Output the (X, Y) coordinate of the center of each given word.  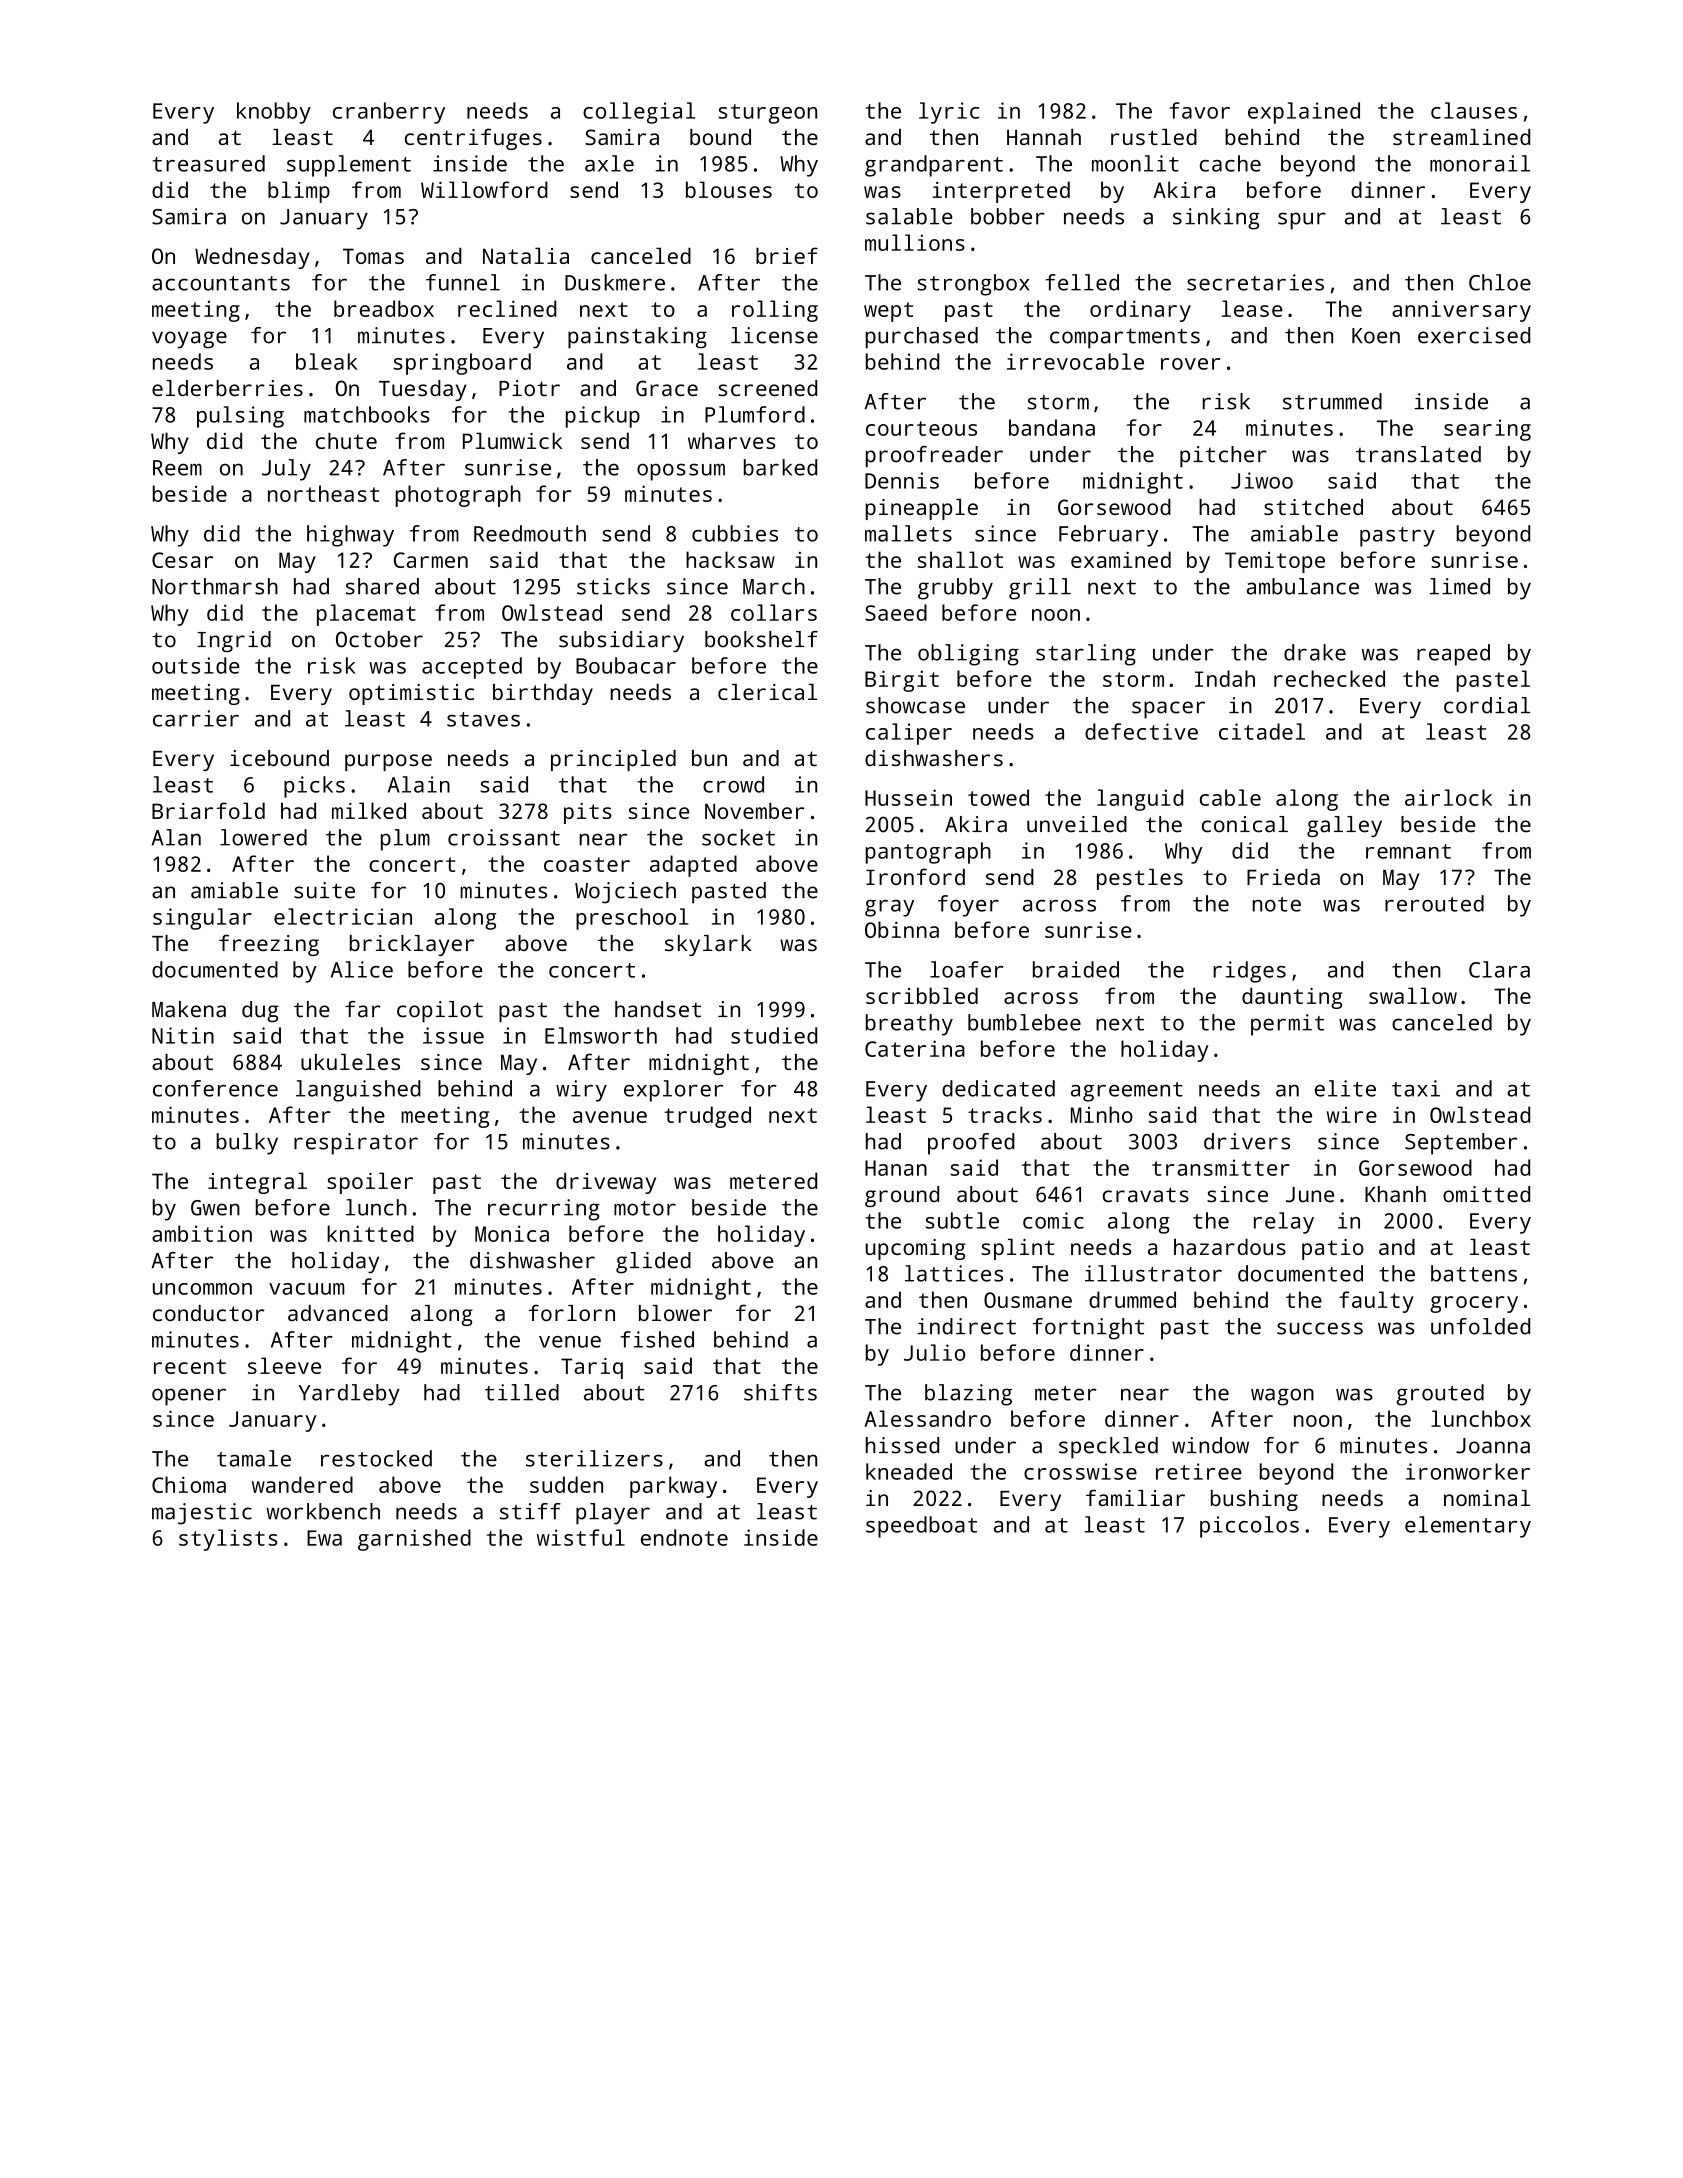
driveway (606, 1183)
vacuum (307, 1289)
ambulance (1303, 586)
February (1108, 536)
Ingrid (234, 641)
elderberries (227, 388)
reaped (1453, 655)
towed (998, 797)
